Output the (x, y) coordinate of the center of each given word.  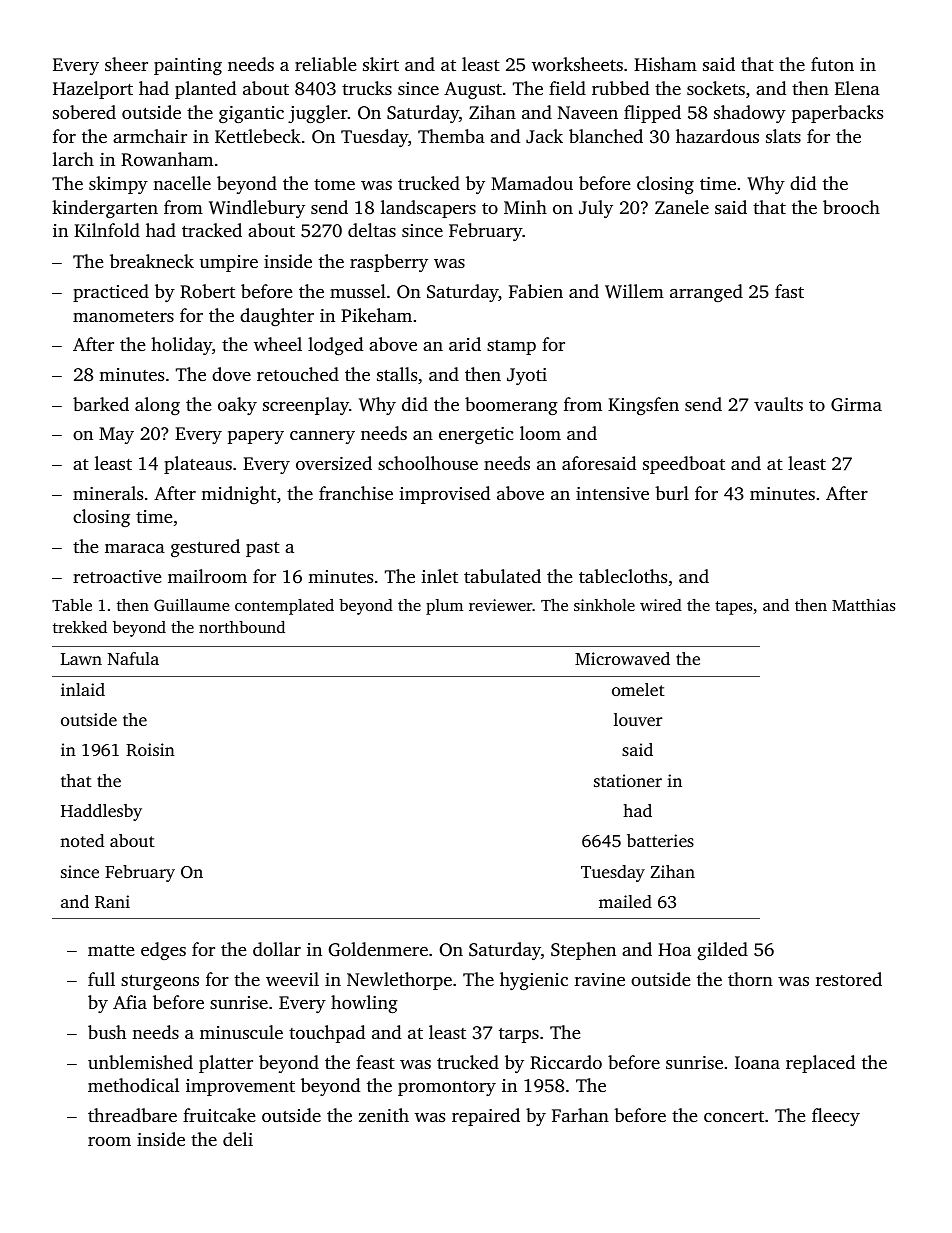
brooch (851, 207)
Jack (544, 136)
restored (849, 979)
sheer (126, 64)
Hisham (665, 64)
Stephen (583, 951)
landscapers (428, 209)
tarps (519, 1035)
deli (238, 1139)
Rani (112, 902)
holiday (181, 346)
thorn (750, 979)
